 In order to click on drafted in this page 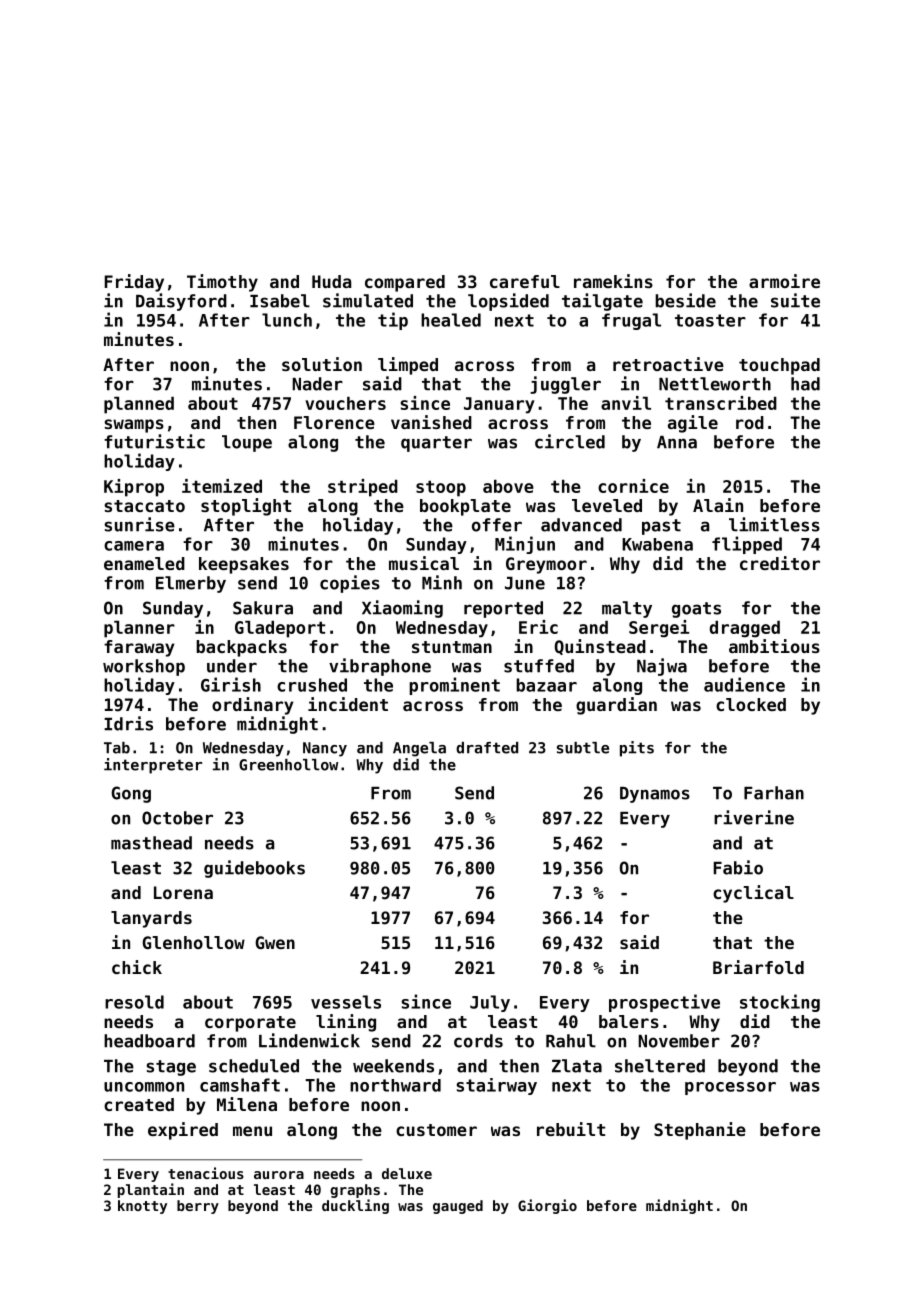, I will do `click(487, 748)`.
